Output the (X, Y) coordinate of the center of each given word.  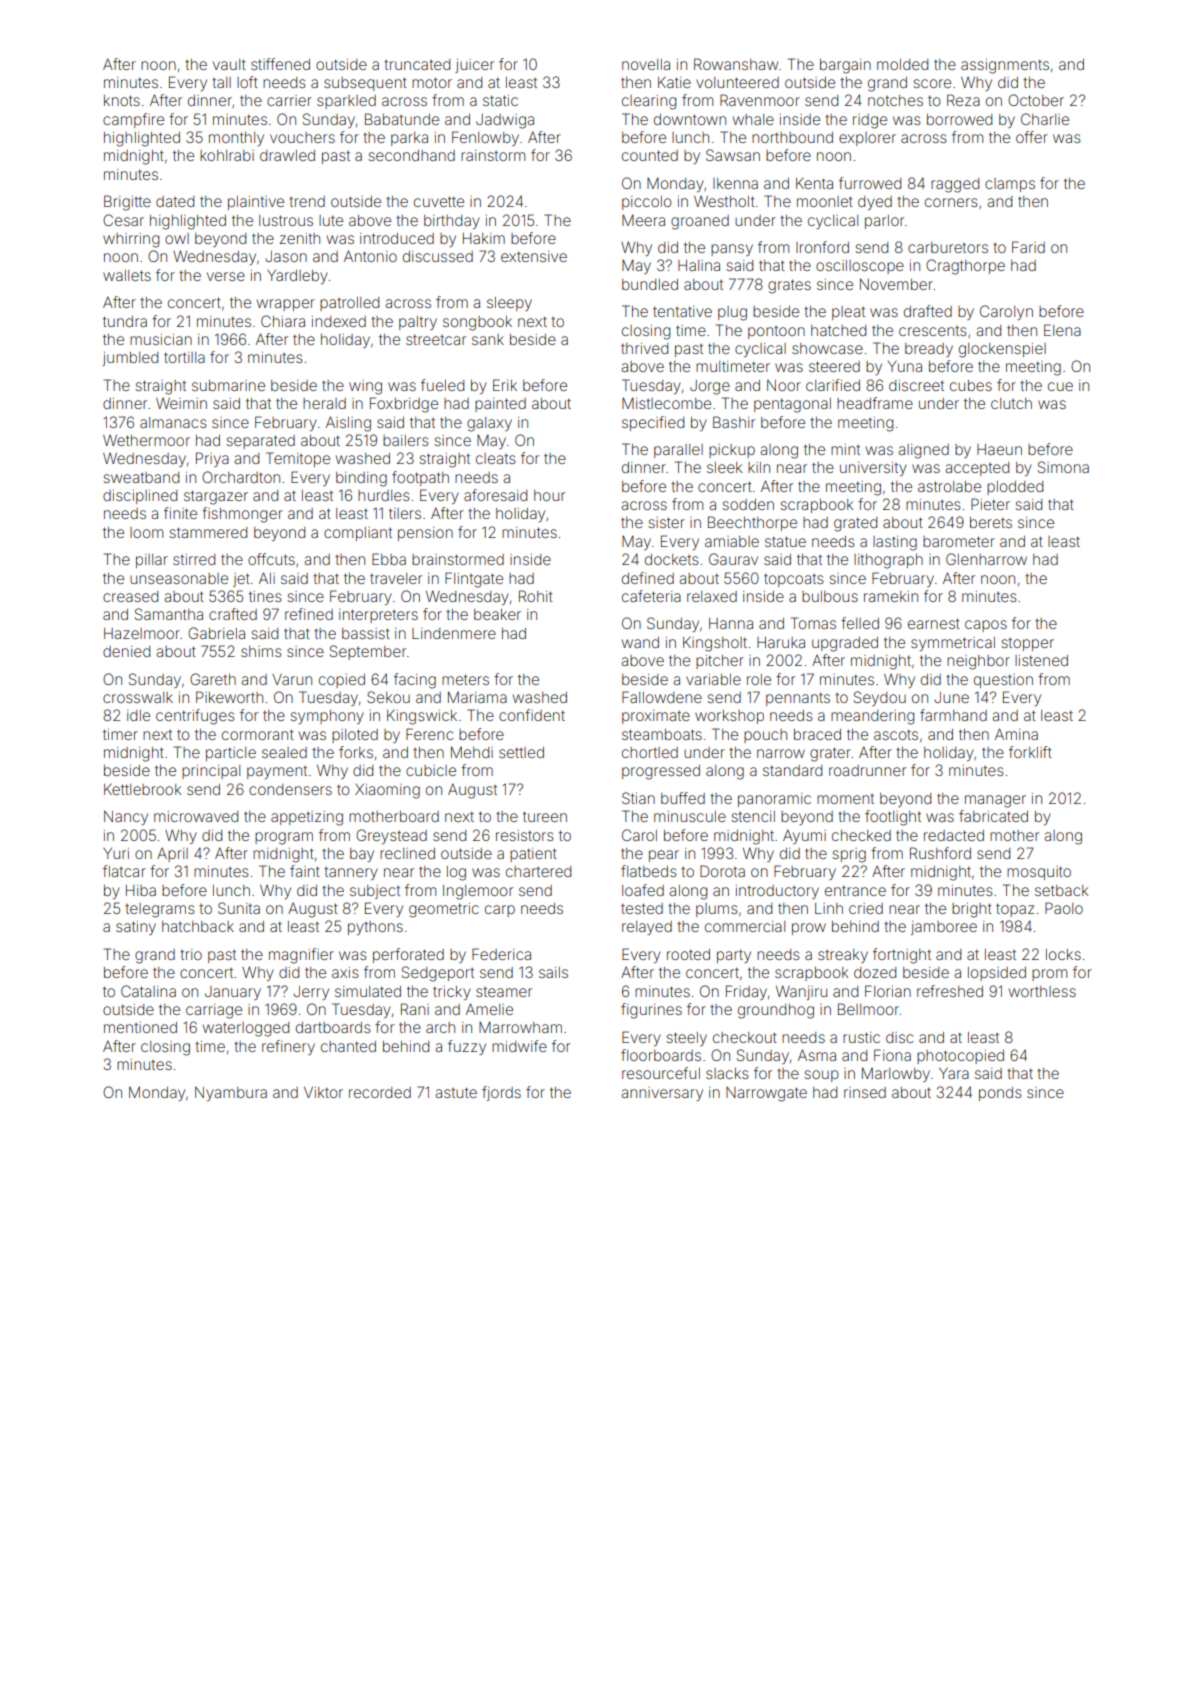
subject (375, 892)
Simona (1063, 467)
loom (146, 532)
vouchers (302, 137)
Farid (1028, 247)
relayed (647, 928)
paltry (418, 323)
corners (951, 202)
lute (331, 220)
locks (1063, 954)
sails (553, 972)
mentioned (140, 1027)
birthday (452, 222)
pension (425, 534)
